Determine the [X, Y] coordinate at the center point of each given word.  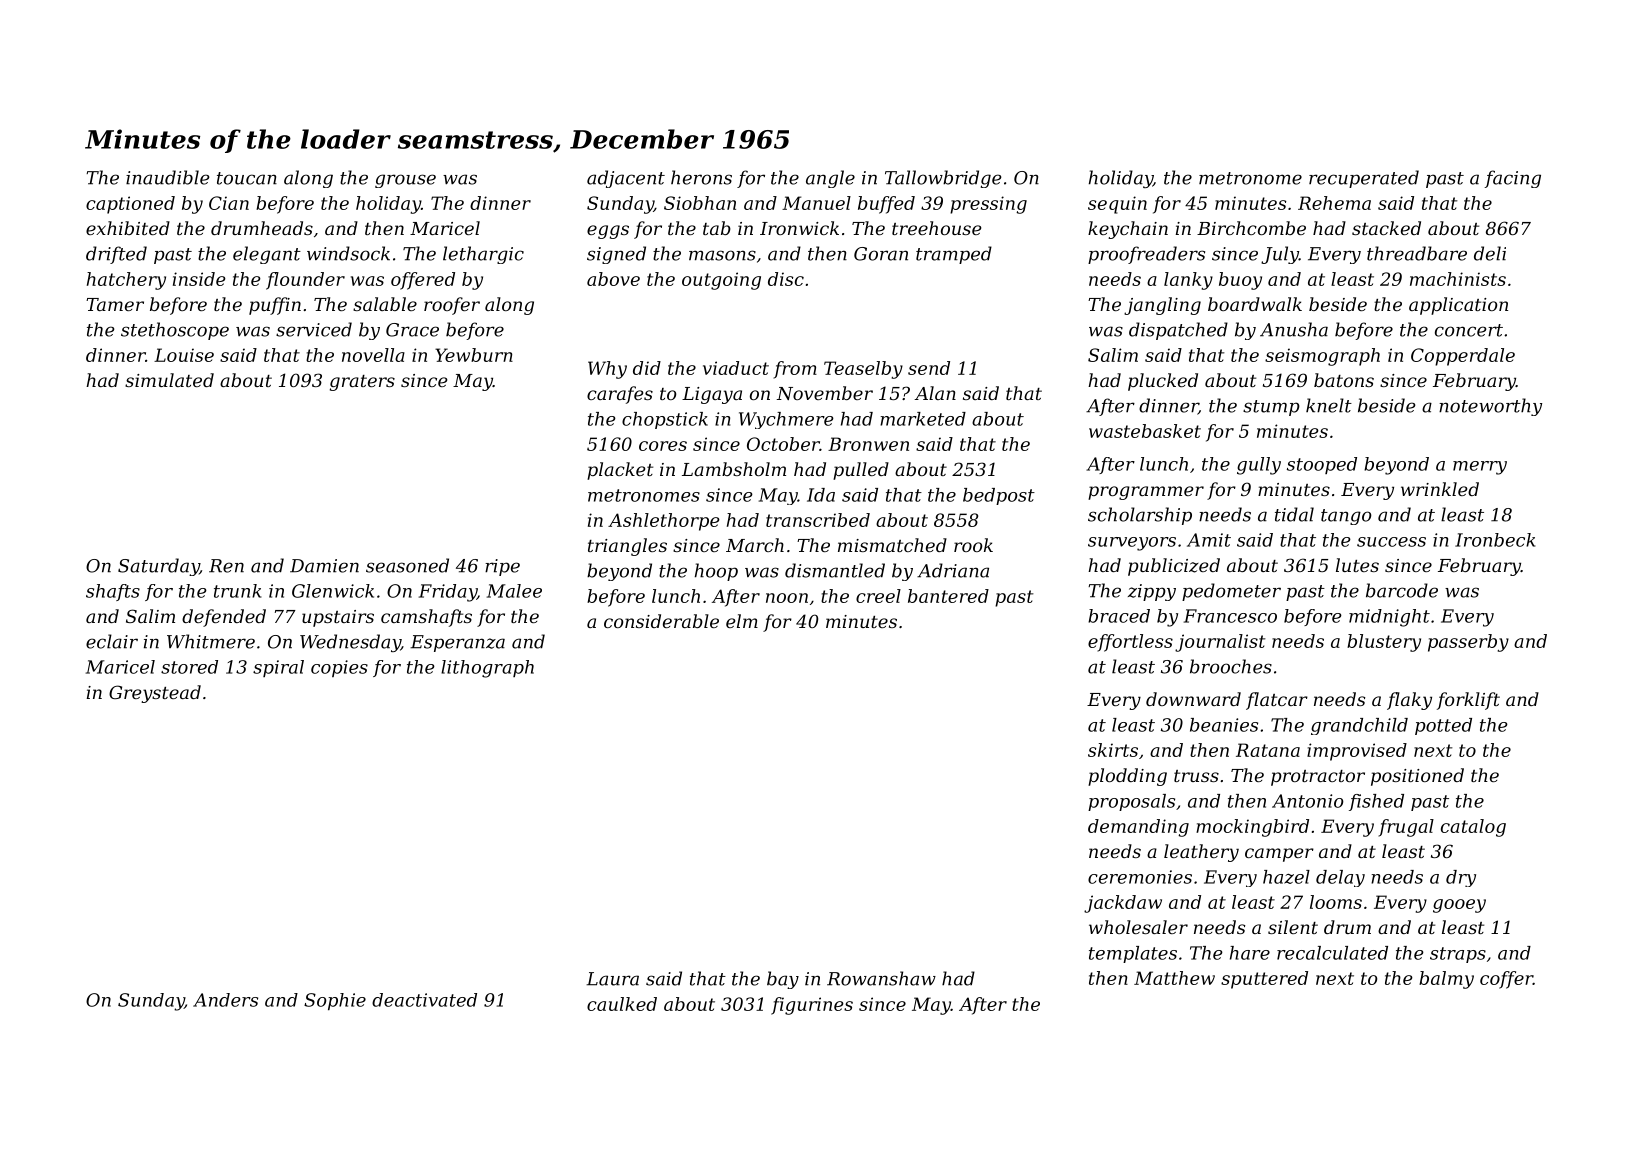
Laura [612, 979]
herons [701, 177]
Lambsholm [734, 469]
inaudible [168, 177]
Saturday [158, 567]
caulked [622, 1004]
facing [1512, 179]
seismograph [1322, 357]
